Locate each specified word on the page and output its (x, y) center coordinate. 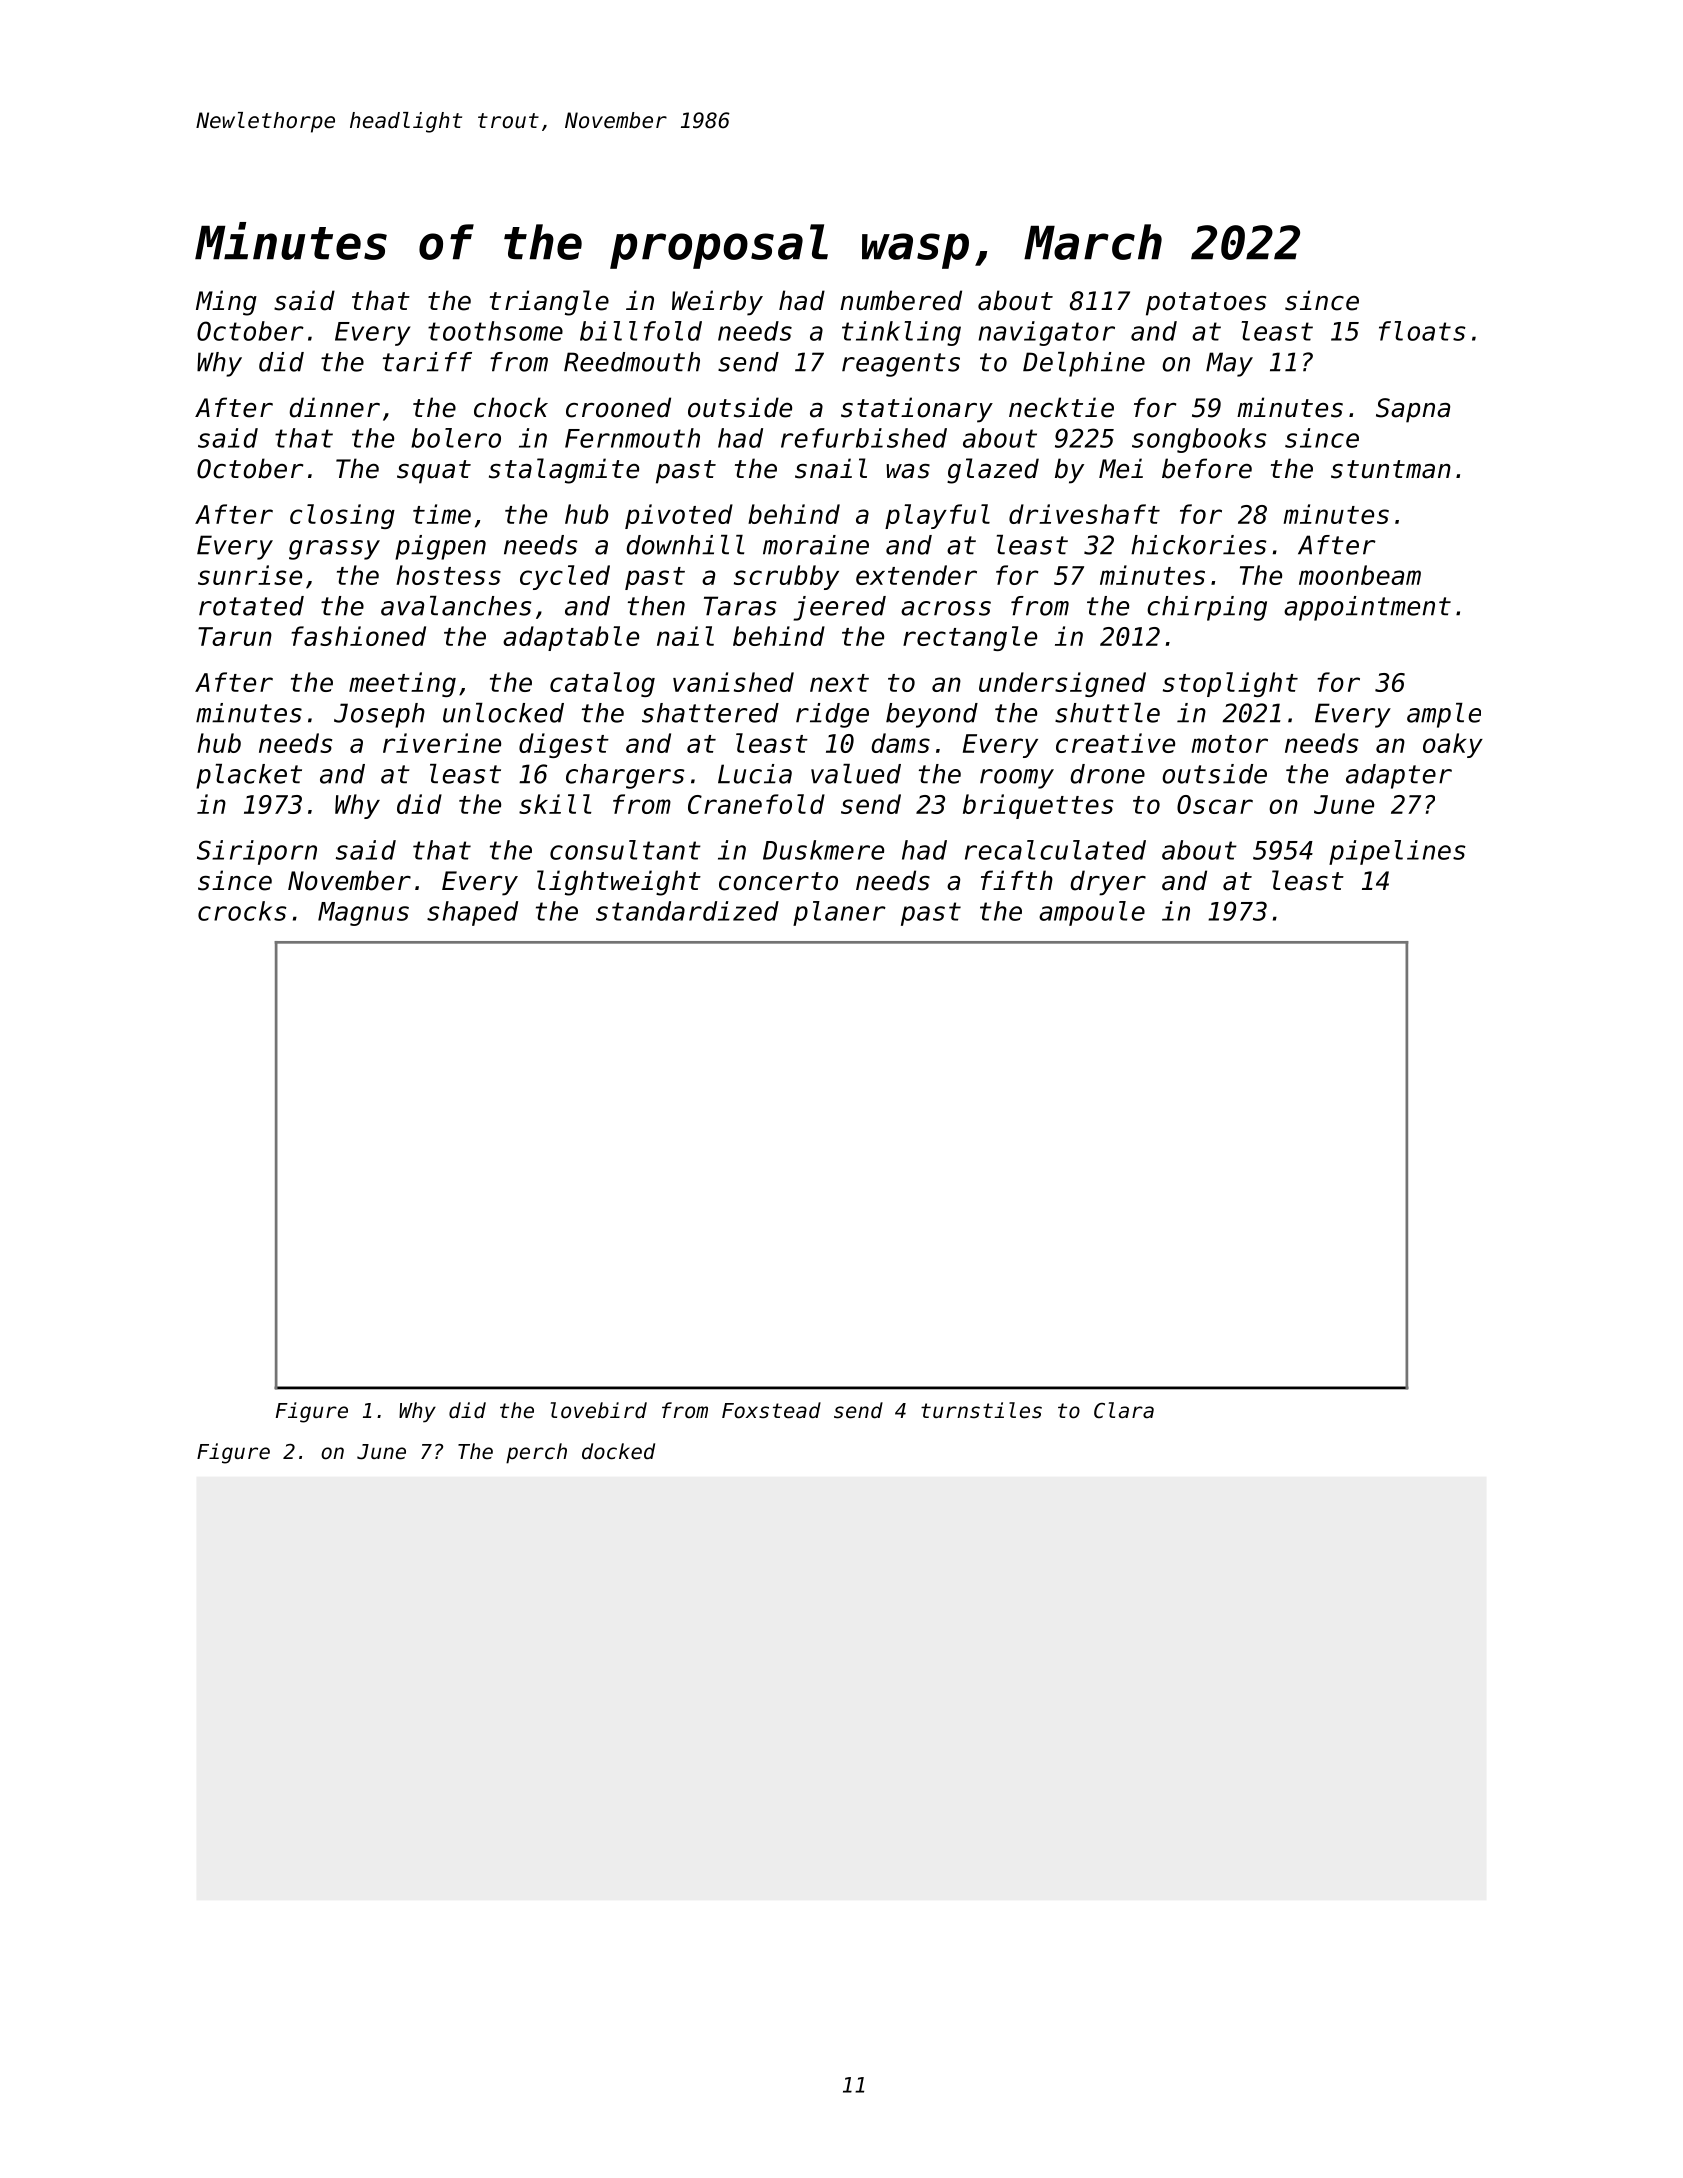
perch (536, 1453)
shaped (472, 913)
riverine (442, 743)
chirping (1207, 608)
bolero (456, 438)
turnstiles (981, 1410)
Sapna (1413, 410)
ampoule (1092, 913)
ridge (832, 715)
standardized (687, 911)
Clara (1124, 1410)
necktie (1061, 407)
